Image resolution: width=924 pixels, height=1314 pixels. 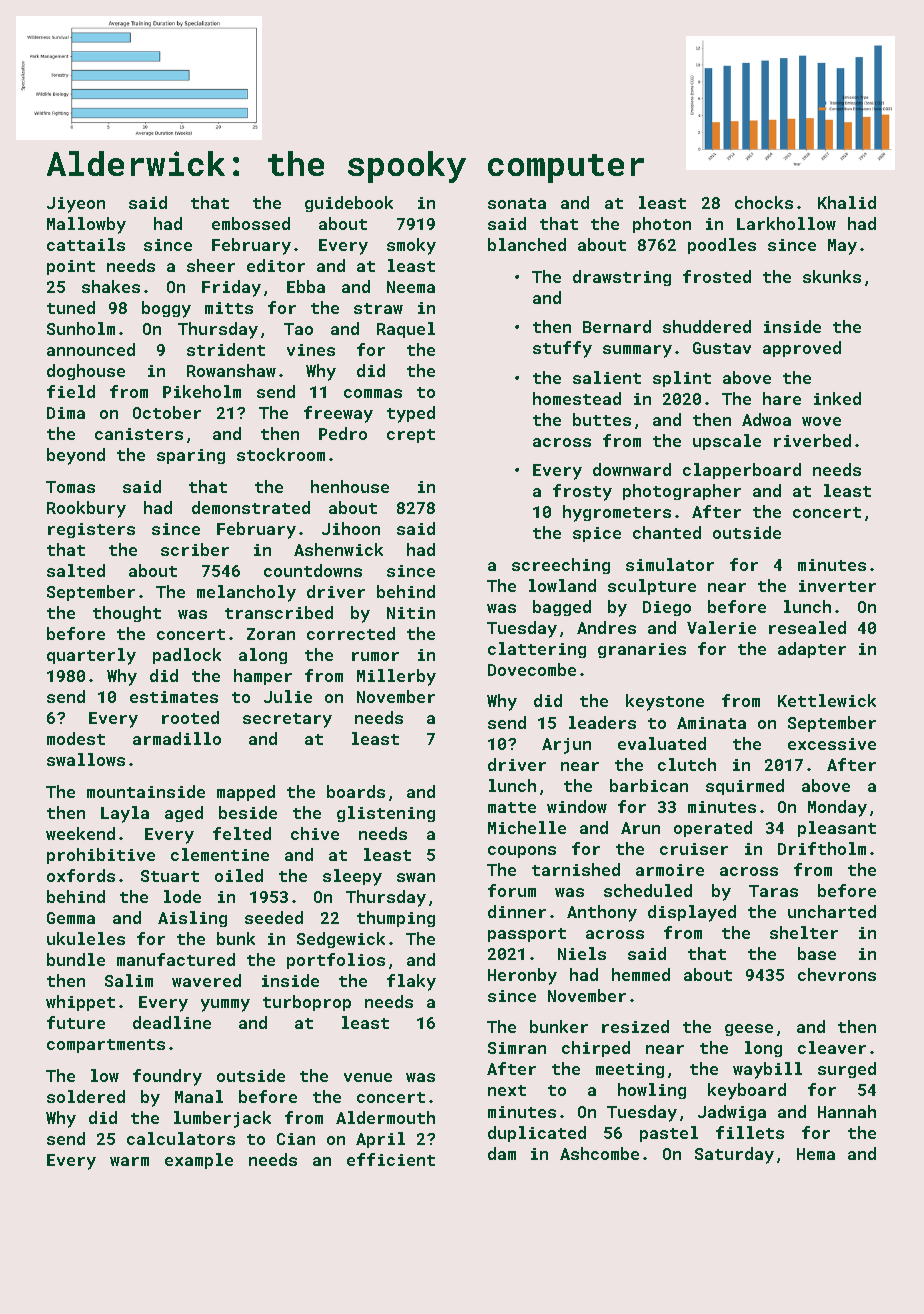 What do you see at coordinates (617, 326) in the image?
I see `Bernard` at bounding box center [617, 326].
